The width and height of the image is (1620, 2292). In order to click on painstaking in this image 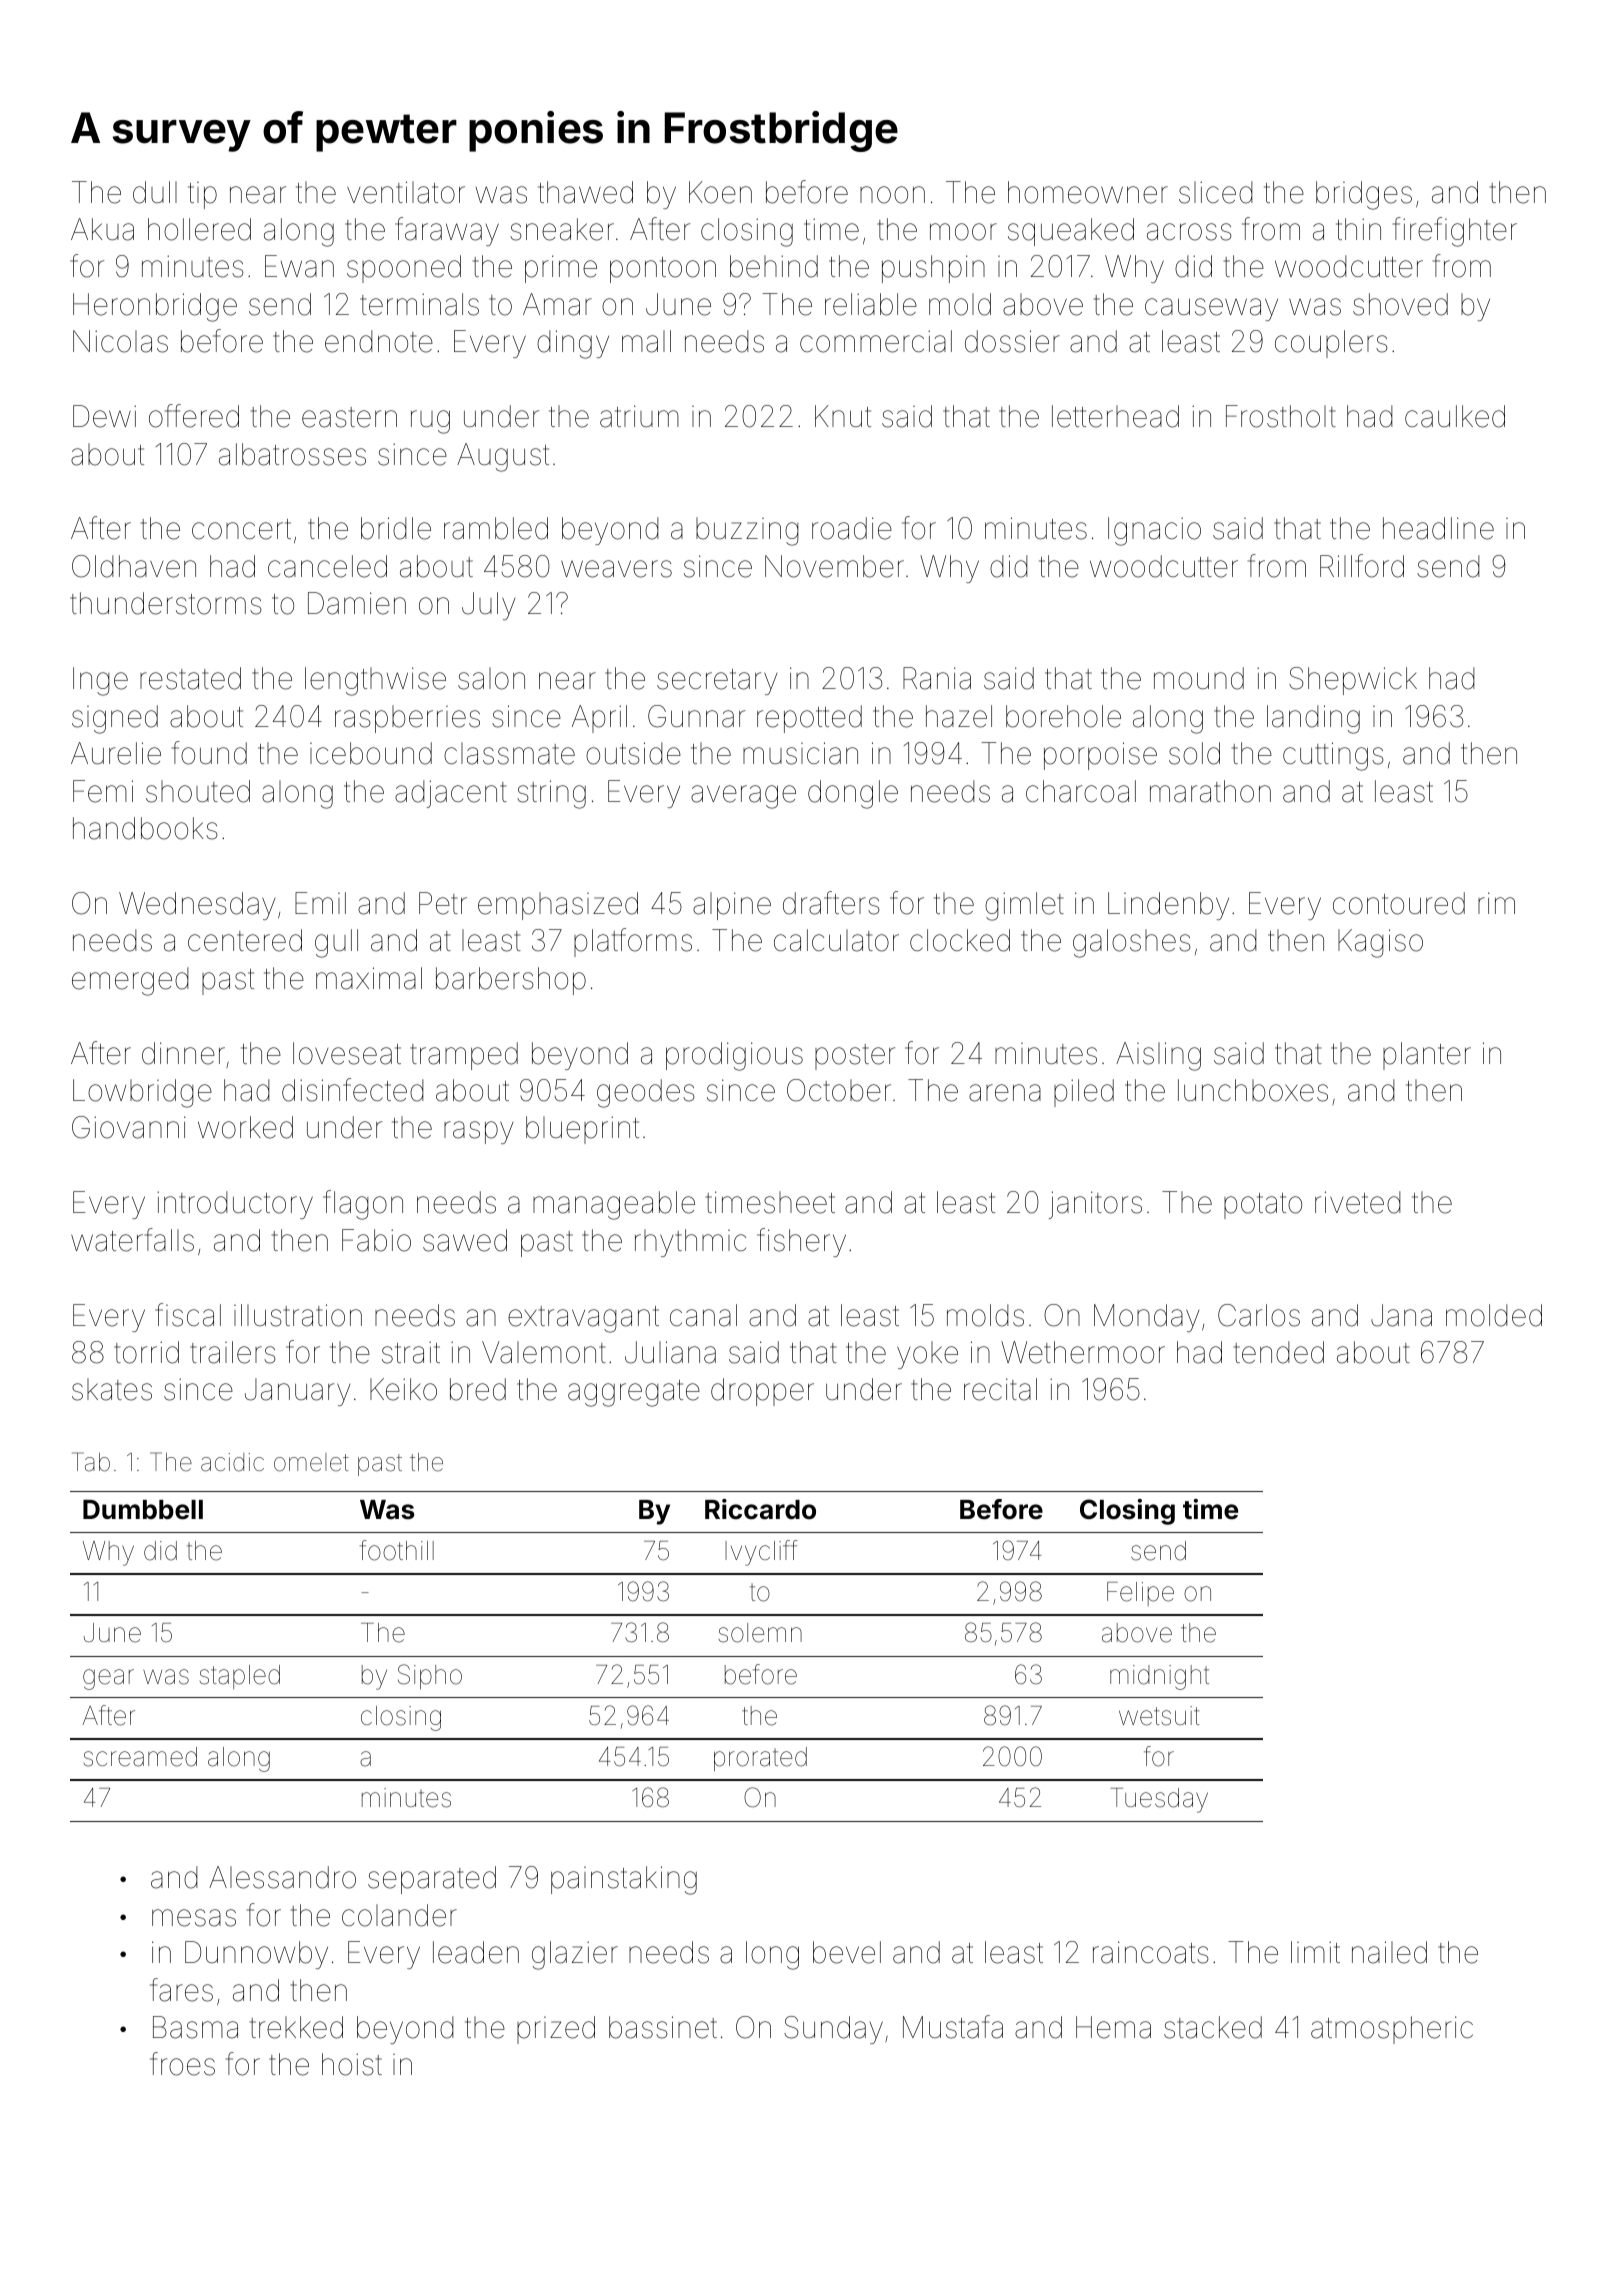, I will do `click(624, 1880)`.
